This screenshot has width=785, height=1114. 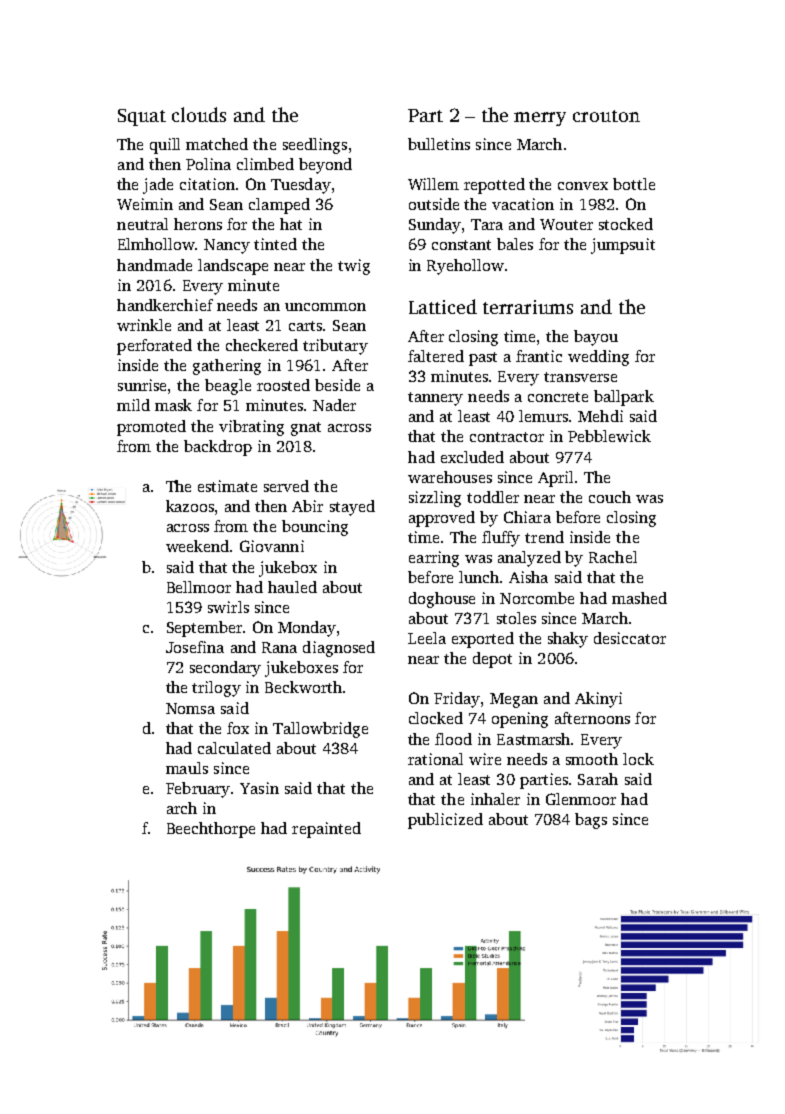 What do you see at coordinates (436, 356) in the screenshot?
I see `faltered` at bounding box center [436, 356].
